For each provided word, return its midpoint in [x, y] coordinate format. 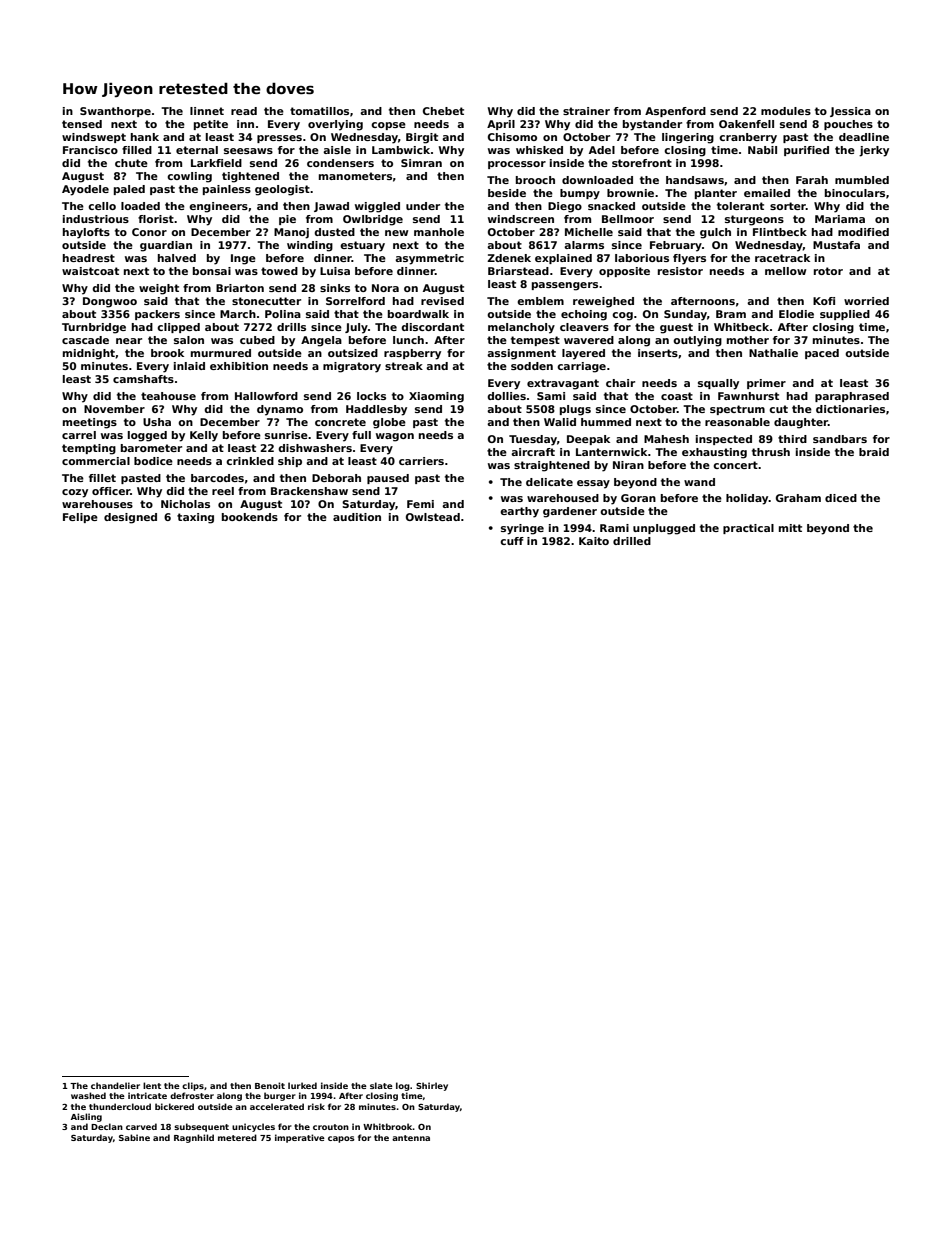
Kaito [594, 541]
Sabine [134, 1137]
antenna [411, 1138]
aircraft [533, 452]
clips [193, 1086]
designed [130, 518]
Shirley [432, 1086]
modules [786, 111]
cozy [75, 493]
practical [748, 529]
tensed [82, 124]
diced [841, 498]
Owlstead [433, 517]
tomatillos [319, 111]
